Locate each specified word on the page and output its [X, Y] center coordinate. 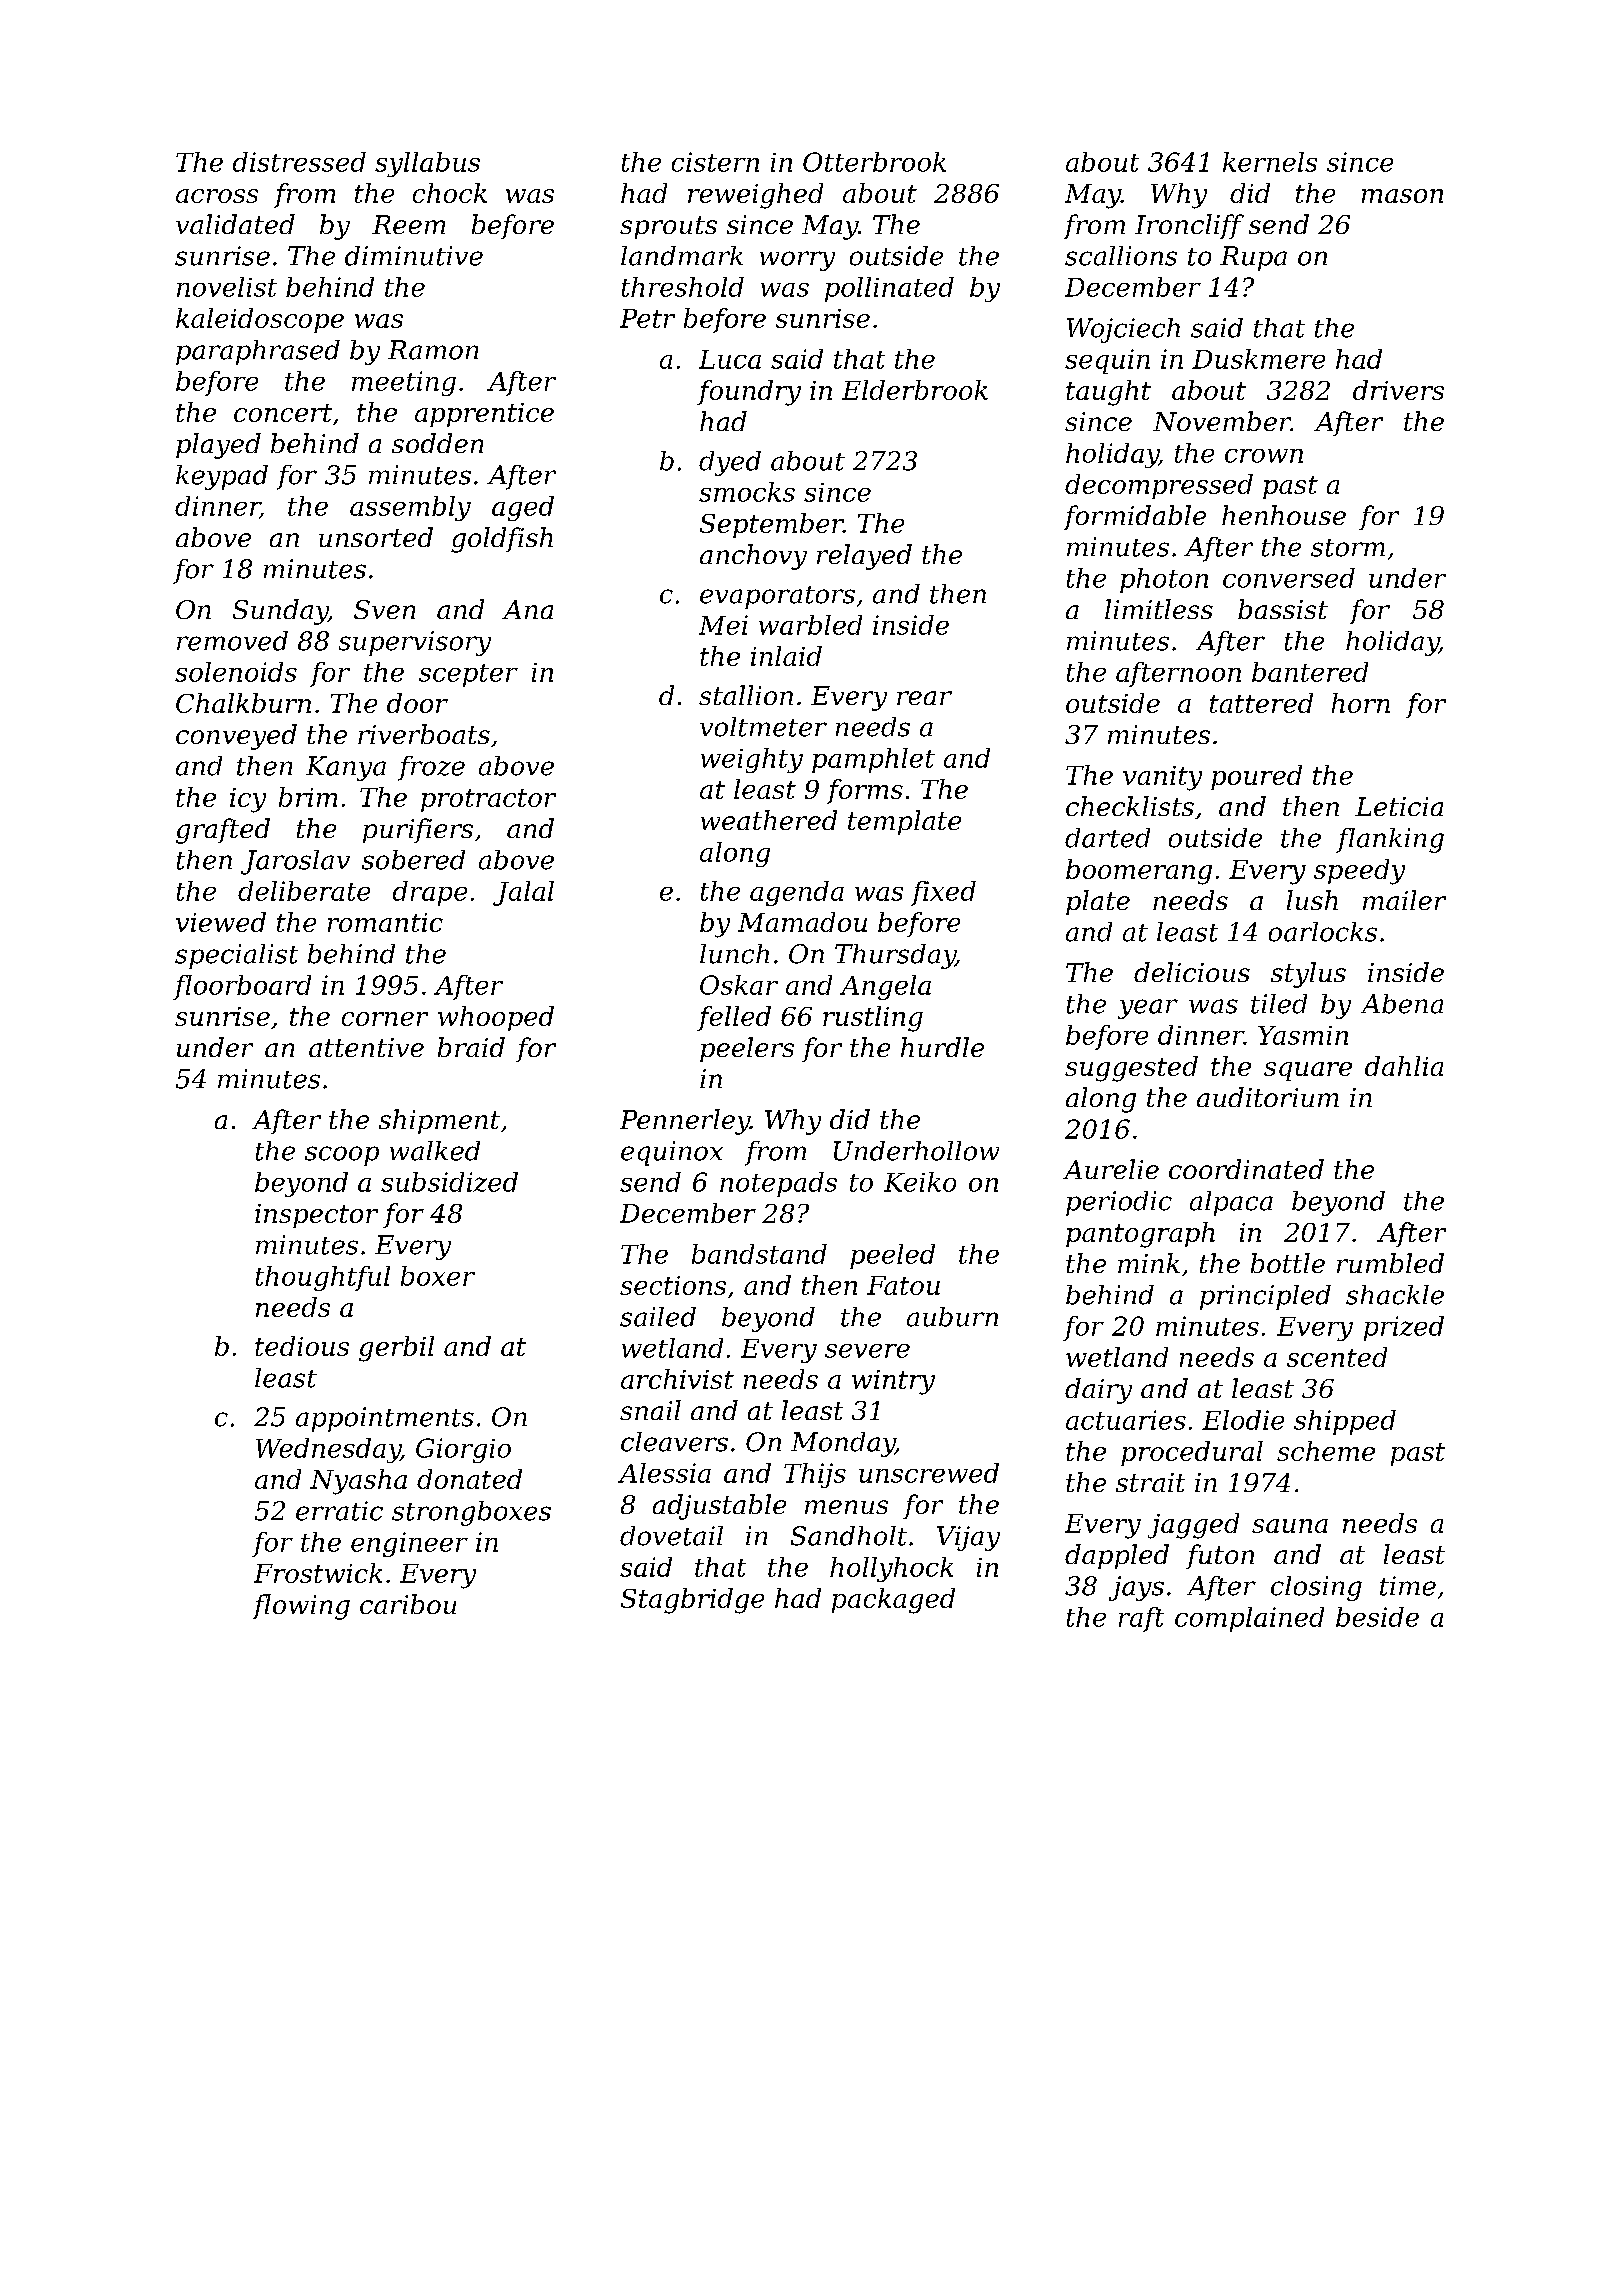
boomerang [1139, 872]
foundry [749, 393]
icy [248, 800]
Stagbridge [692, 1601]
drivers [1398, 390]
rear [924, 698]
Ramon [433, 350]
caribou [408, 1604]
